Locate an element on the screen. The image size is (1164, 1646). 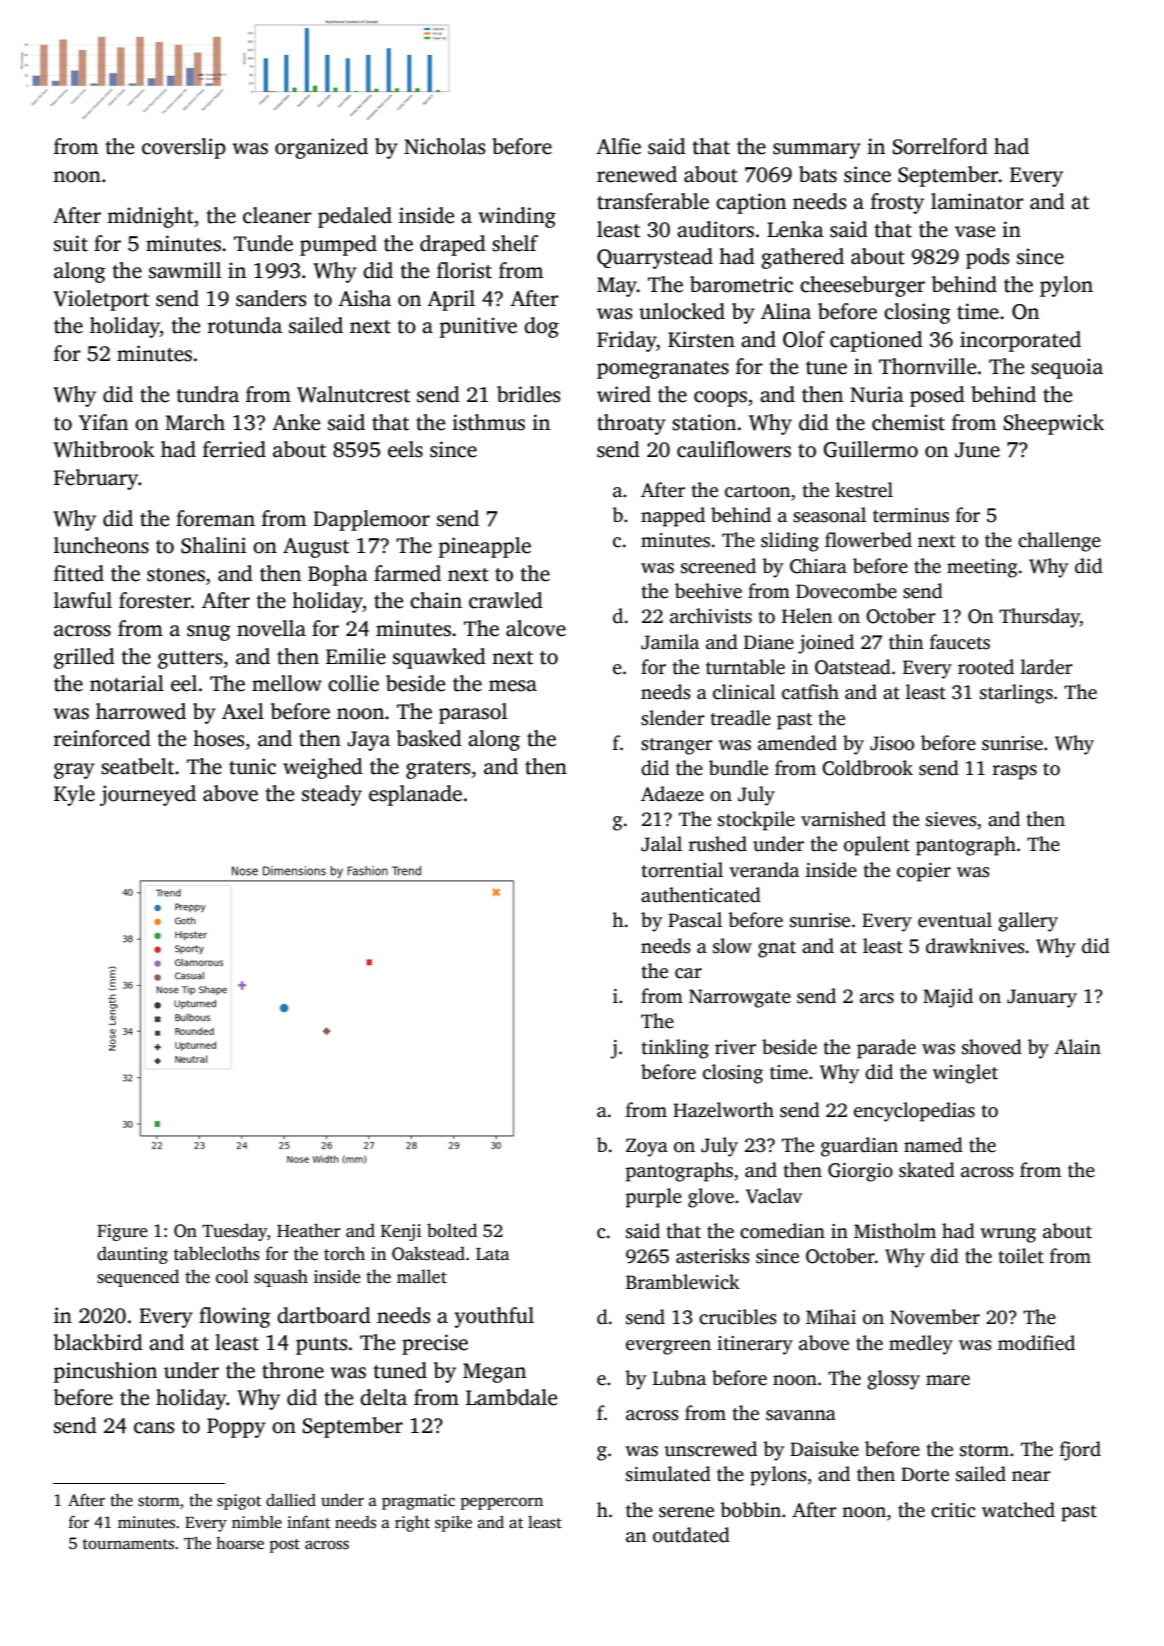
Alfie is located at coordinates (618, 146).
